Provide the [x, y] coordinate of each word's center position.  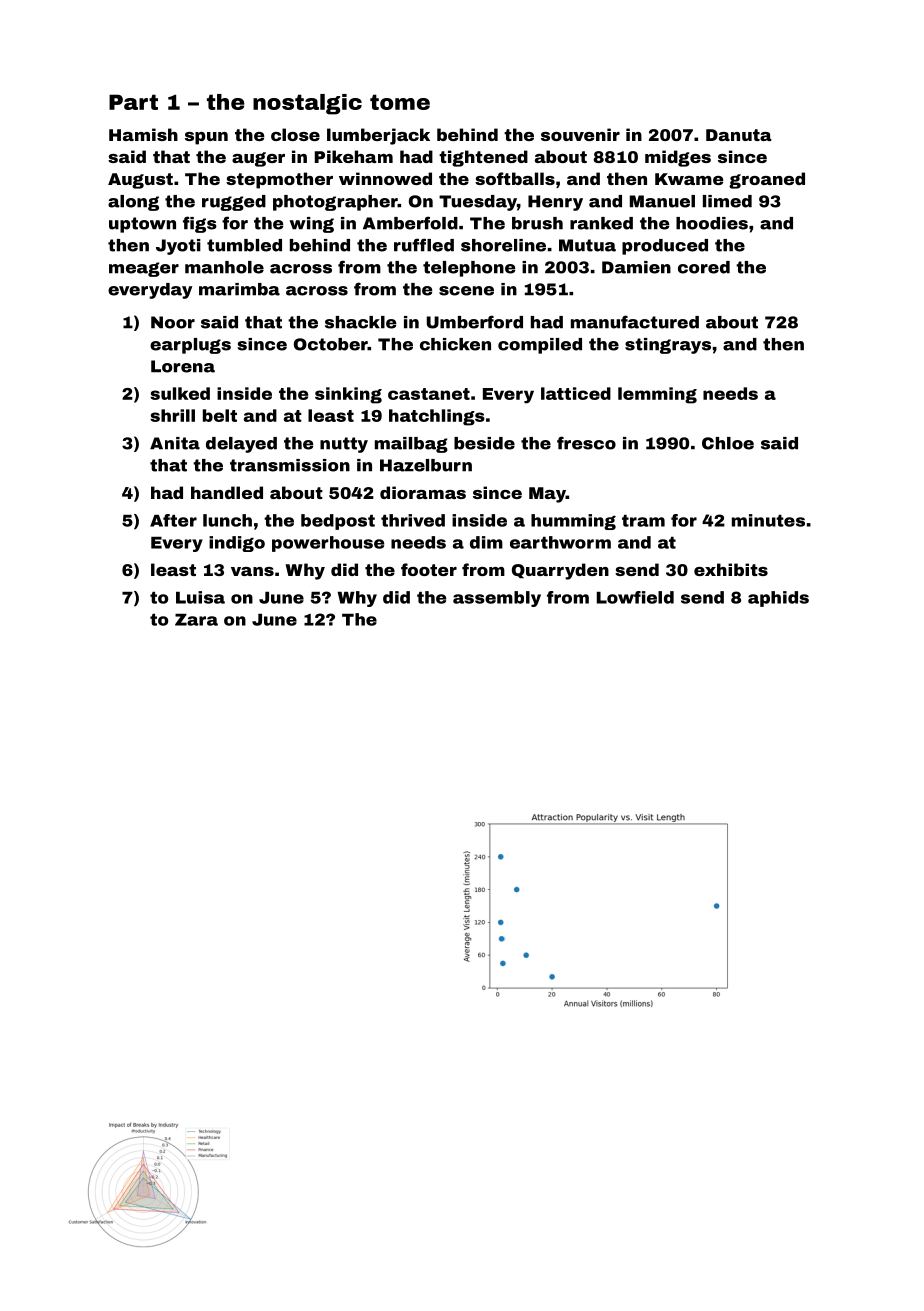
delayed [241, 445]
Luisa [200, 597]
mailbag [411, 445]
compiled [540, 346]
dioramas [423, 492]
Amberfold [410, 223]
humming [573, 522]
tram [643, 521]
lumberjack [378, 136]
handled [227, 492]
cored [704, 267]
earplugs [190, 346]
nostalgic [307, 104]
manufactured [635, 322]
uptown [142, 225]
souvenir [580, 134]
